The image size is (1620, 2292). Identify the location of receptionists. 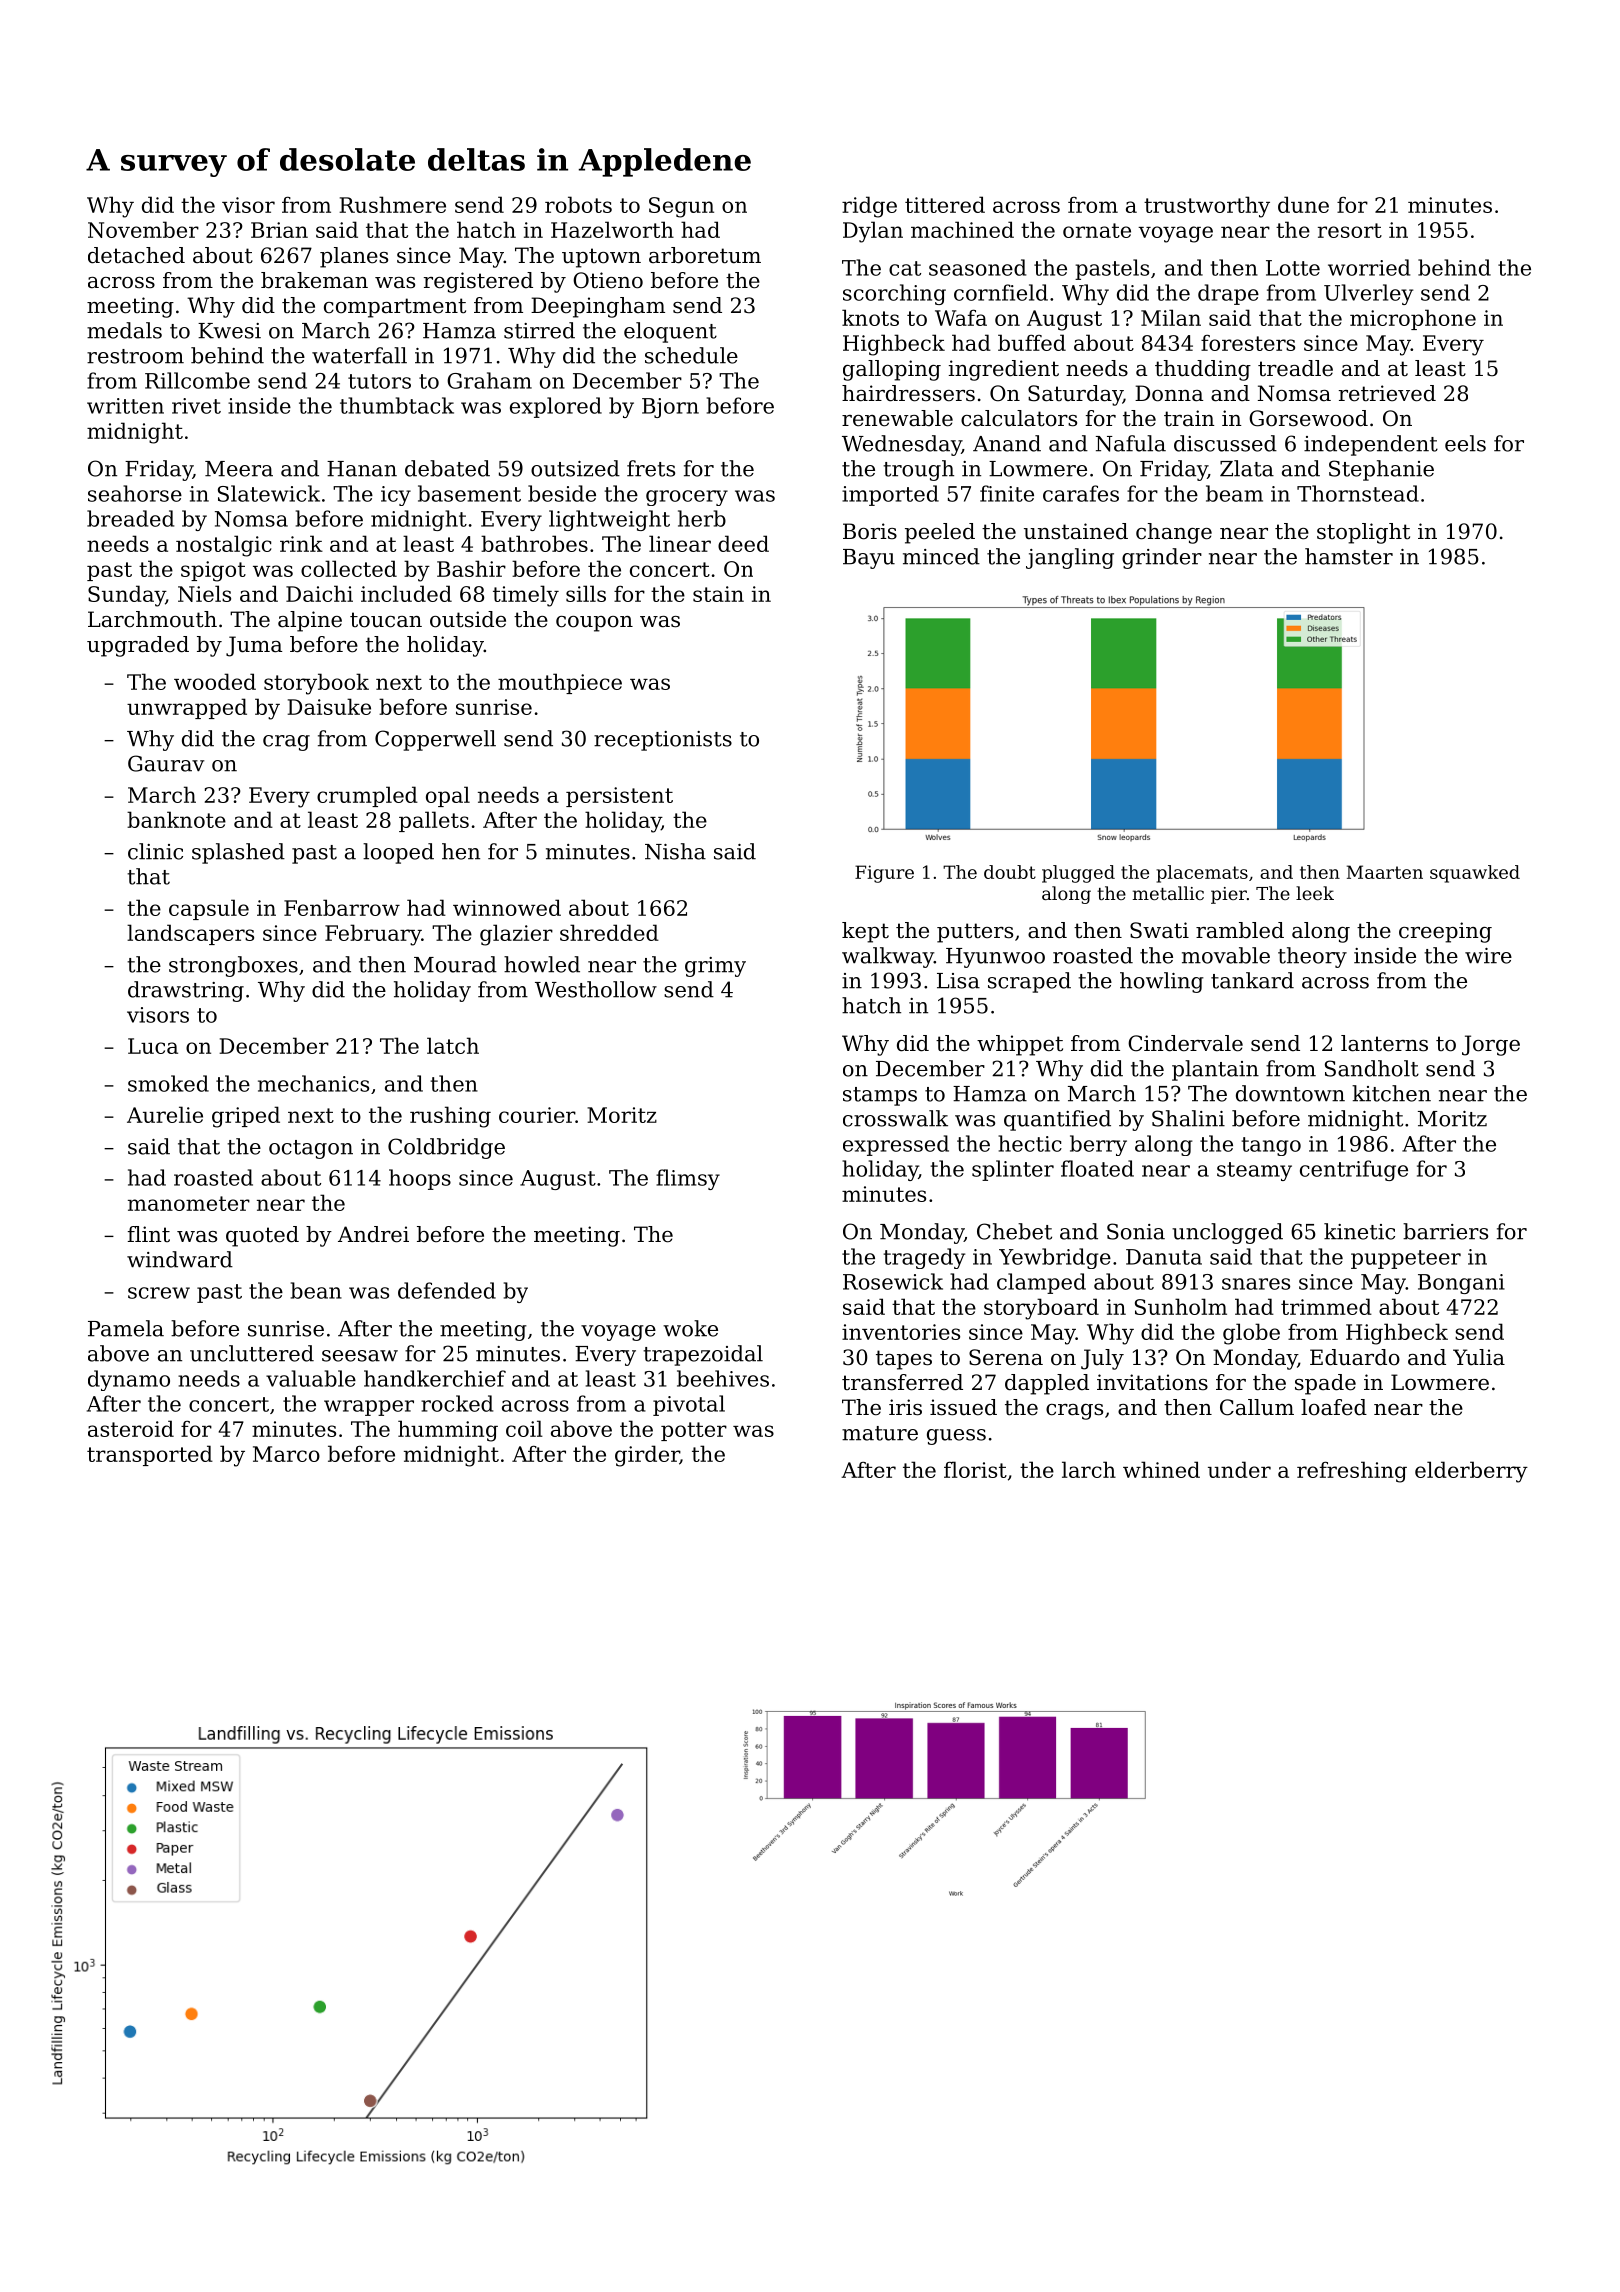
(663, 741).
